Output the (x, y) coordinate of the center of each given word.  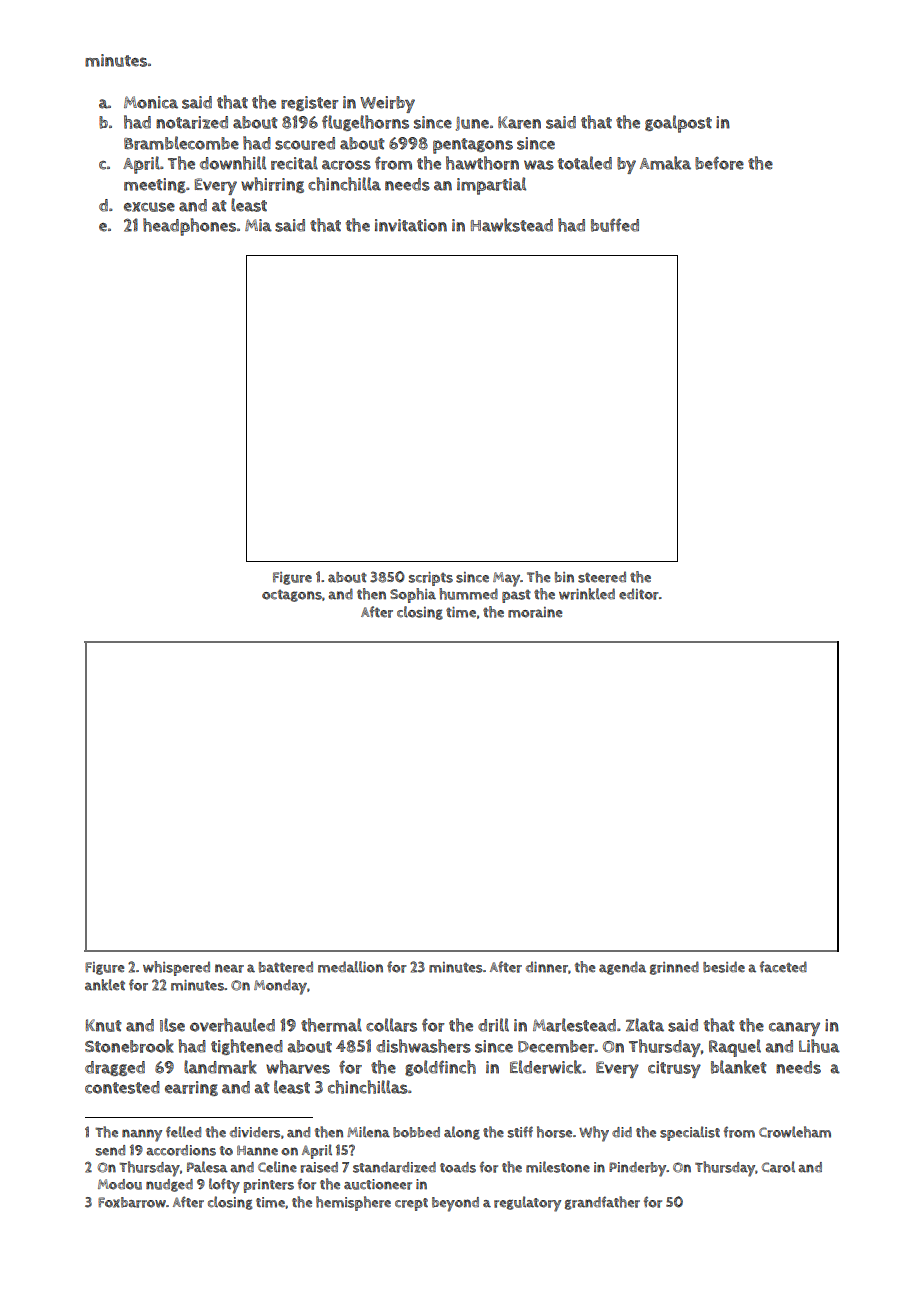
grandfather (602, 1203)
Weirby (387, 104)
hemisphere (353, 1203)
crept (411, 1204)
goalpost (678, 124)
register (310, 103)
